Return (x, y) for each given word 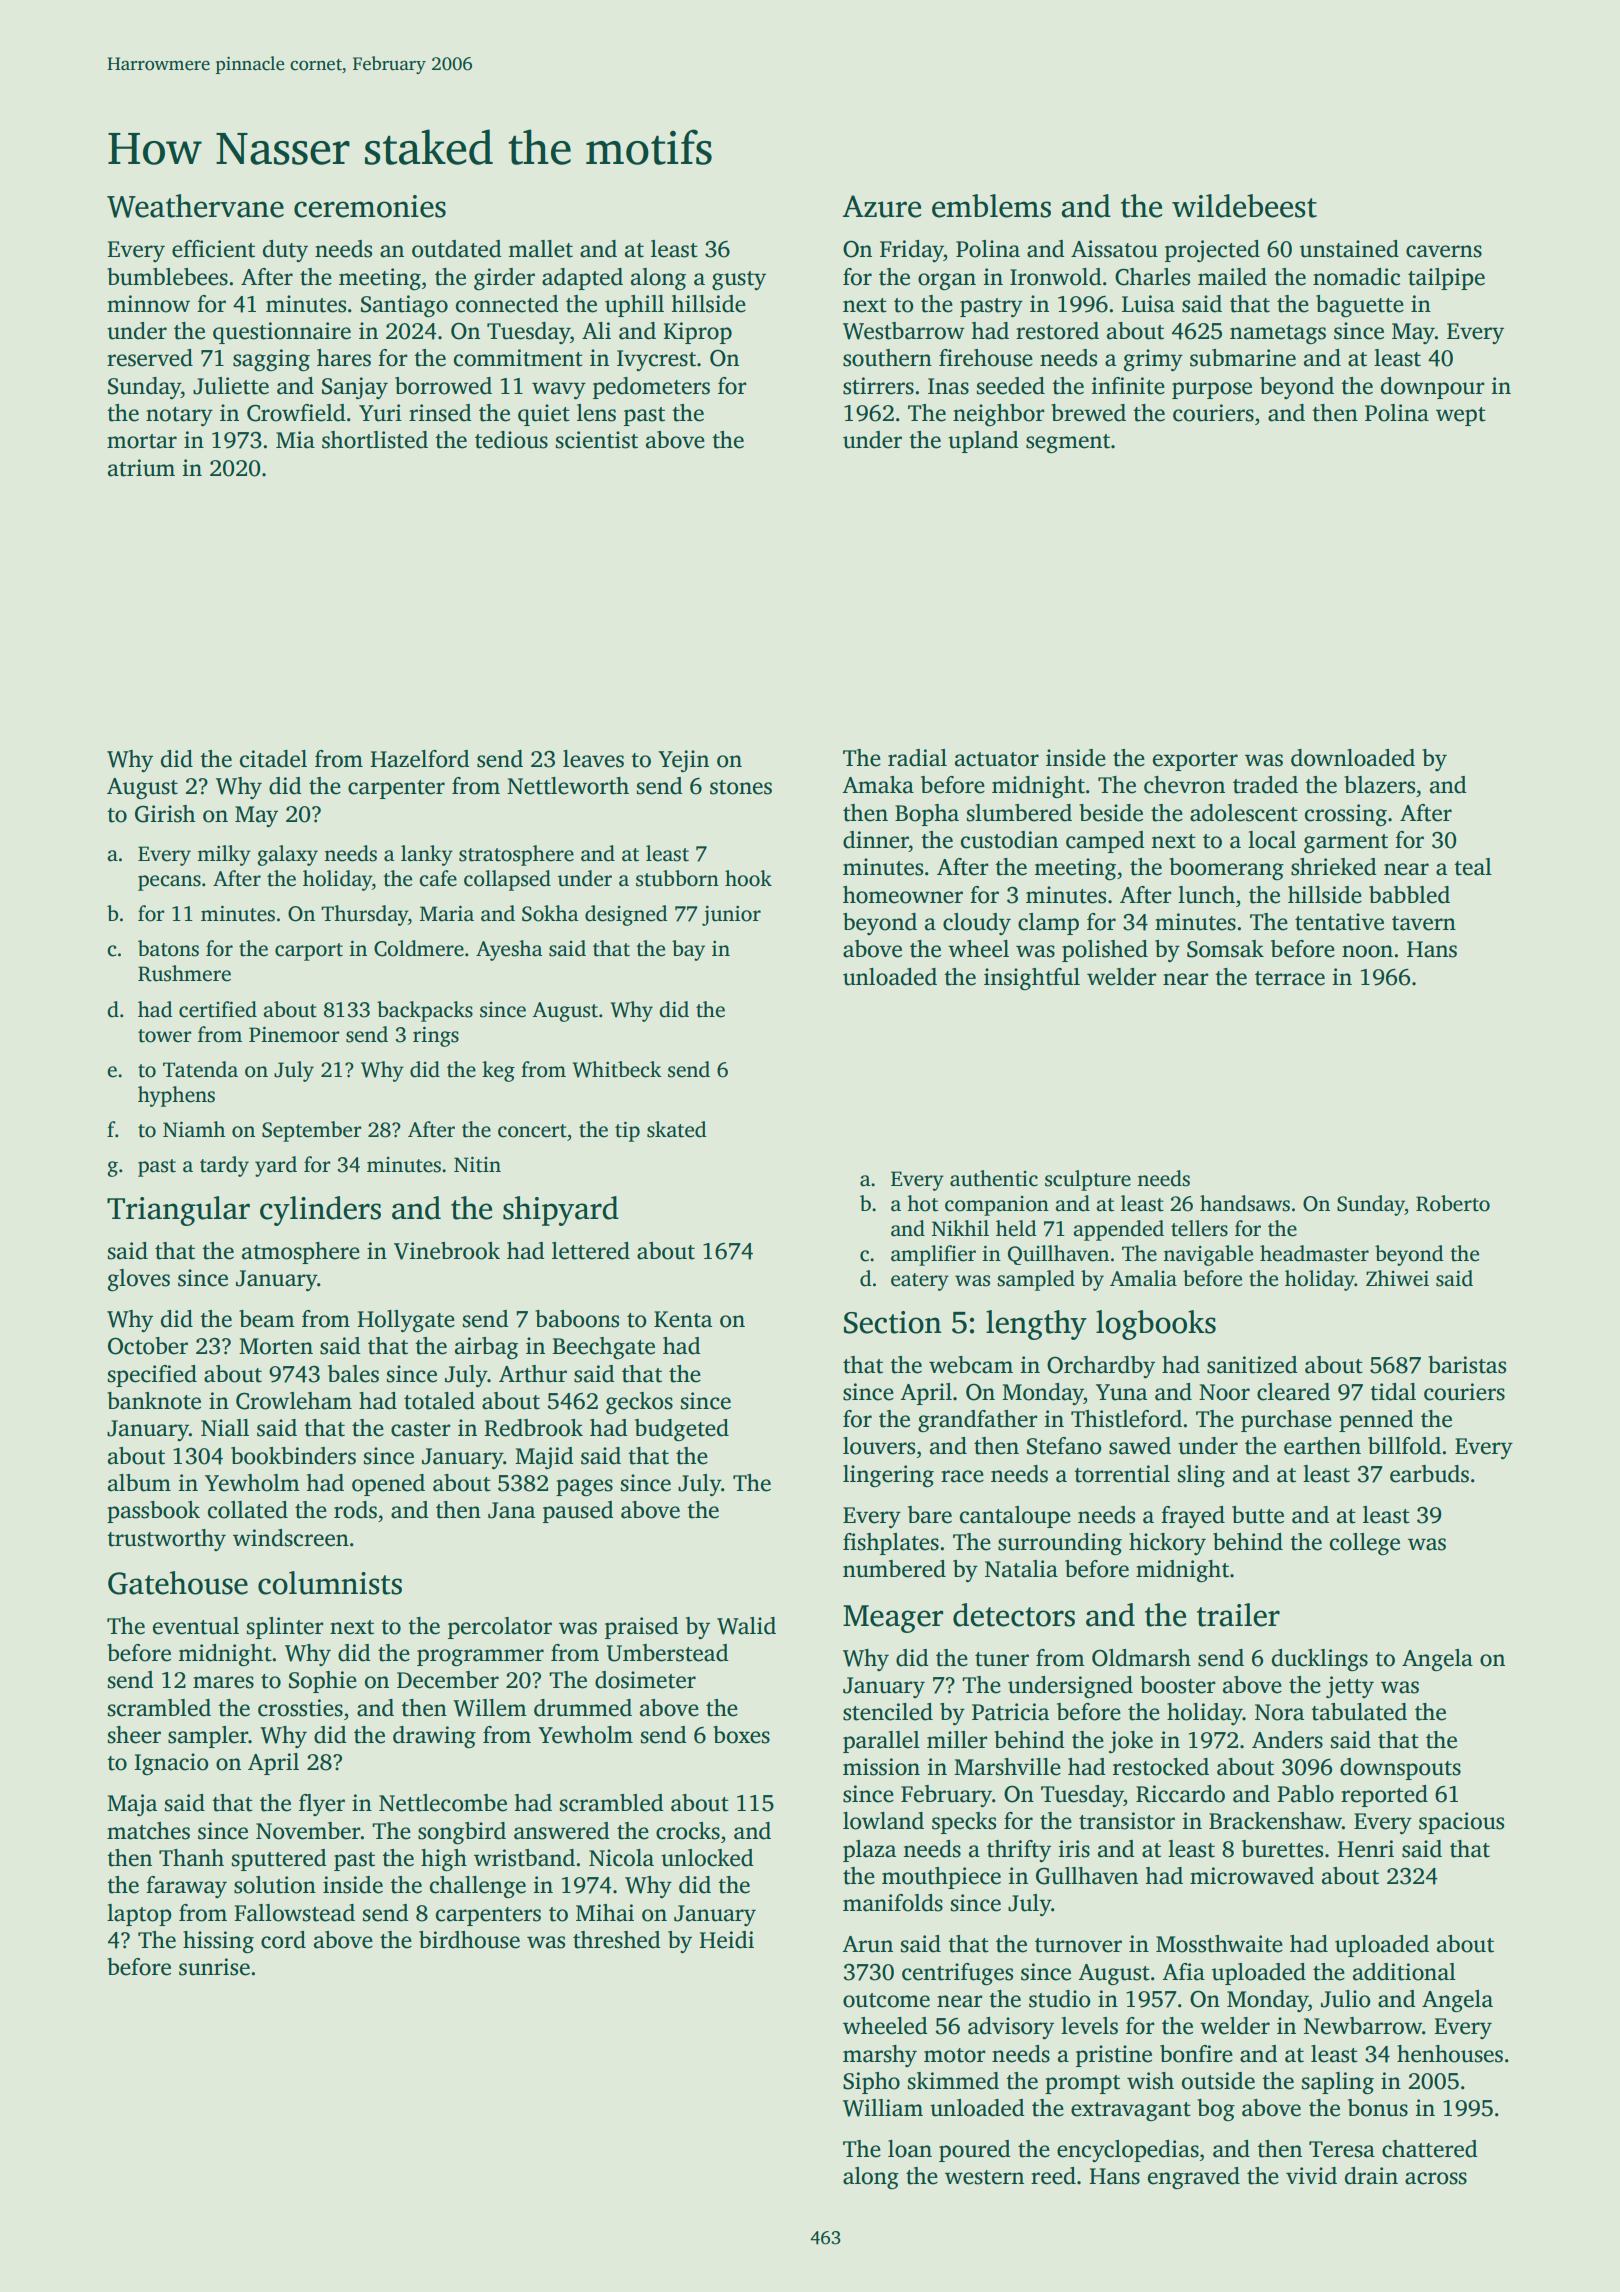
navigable (1208, 1255)
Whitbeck (617, 1069)
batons (168, 948)
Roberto (1453, 1203)
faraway (186, 1887)
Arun (868, 1944)
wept (1461, 416)
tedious (511, 440)
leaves (593, 759)
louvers (879, 1446)
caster (421, 1429)
